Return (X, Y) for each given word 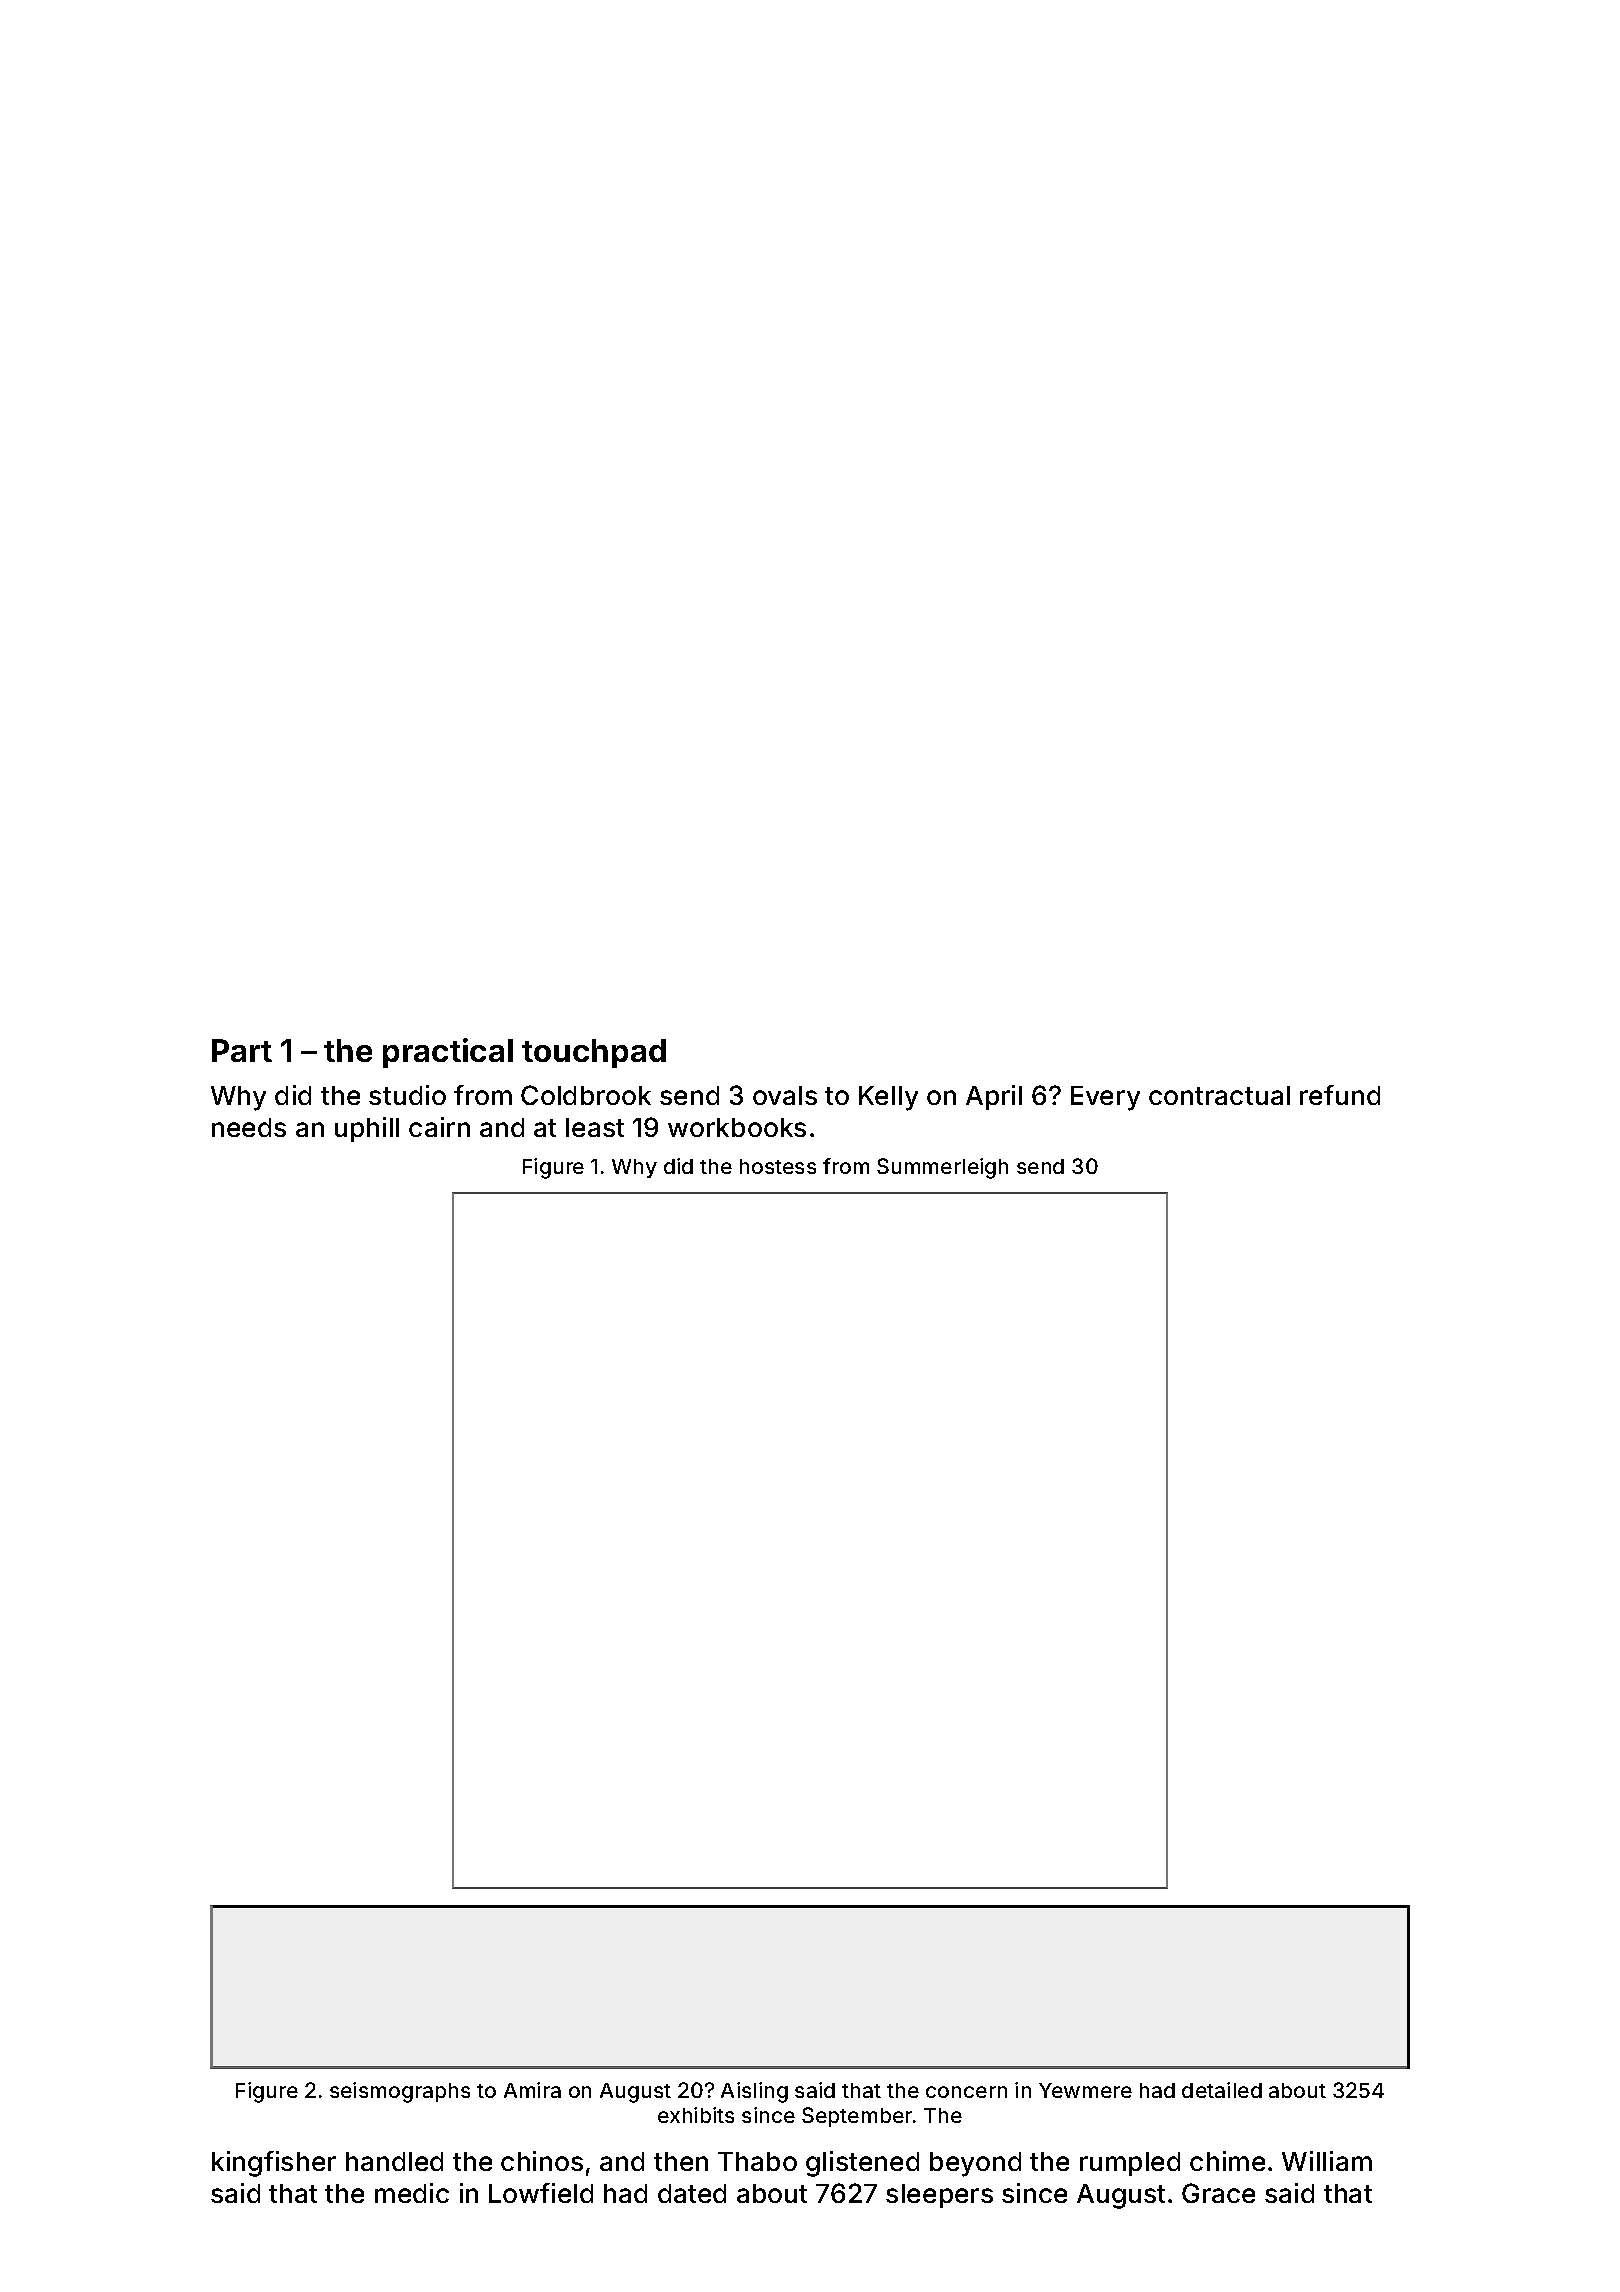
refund (1340, 1095)
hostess (778, 1166)
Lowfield (541, 2193)
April (994, 1097)
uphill (367, 1129)
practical (448, 1053)
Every (1105, 1098)
